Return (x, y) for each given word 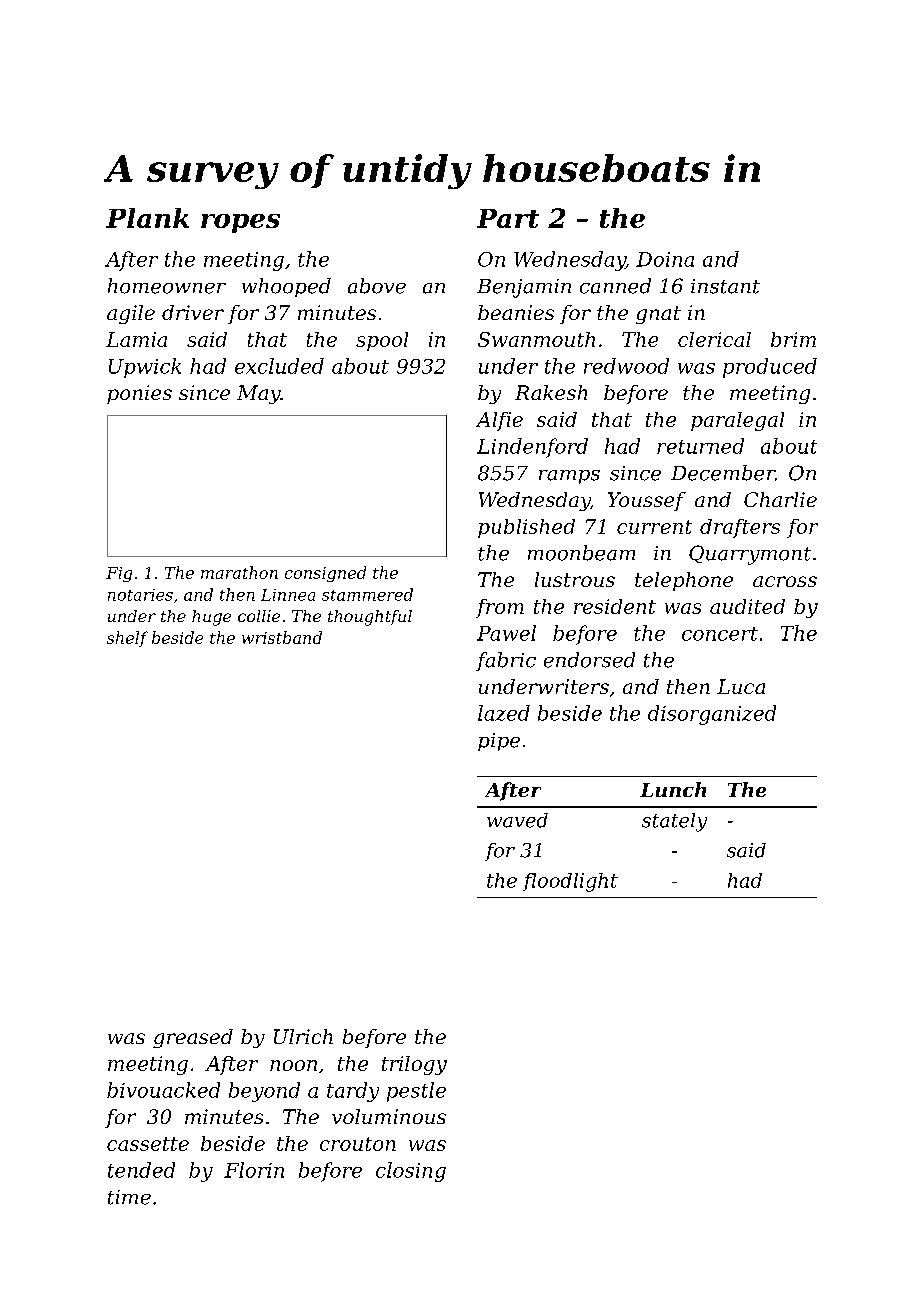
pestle (416, 1092)
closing (411, 1172)
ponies (139, 394)
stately (674, 822)
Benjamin (524, 288)
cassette (148, 1144)
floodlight (570, 882)
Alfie (499, 421)
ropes (240, 223)
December (723, 473)
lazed (504, 713)
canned (615, 286)
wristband (282, 637)
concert (720, 634)
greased (193, 1038)
